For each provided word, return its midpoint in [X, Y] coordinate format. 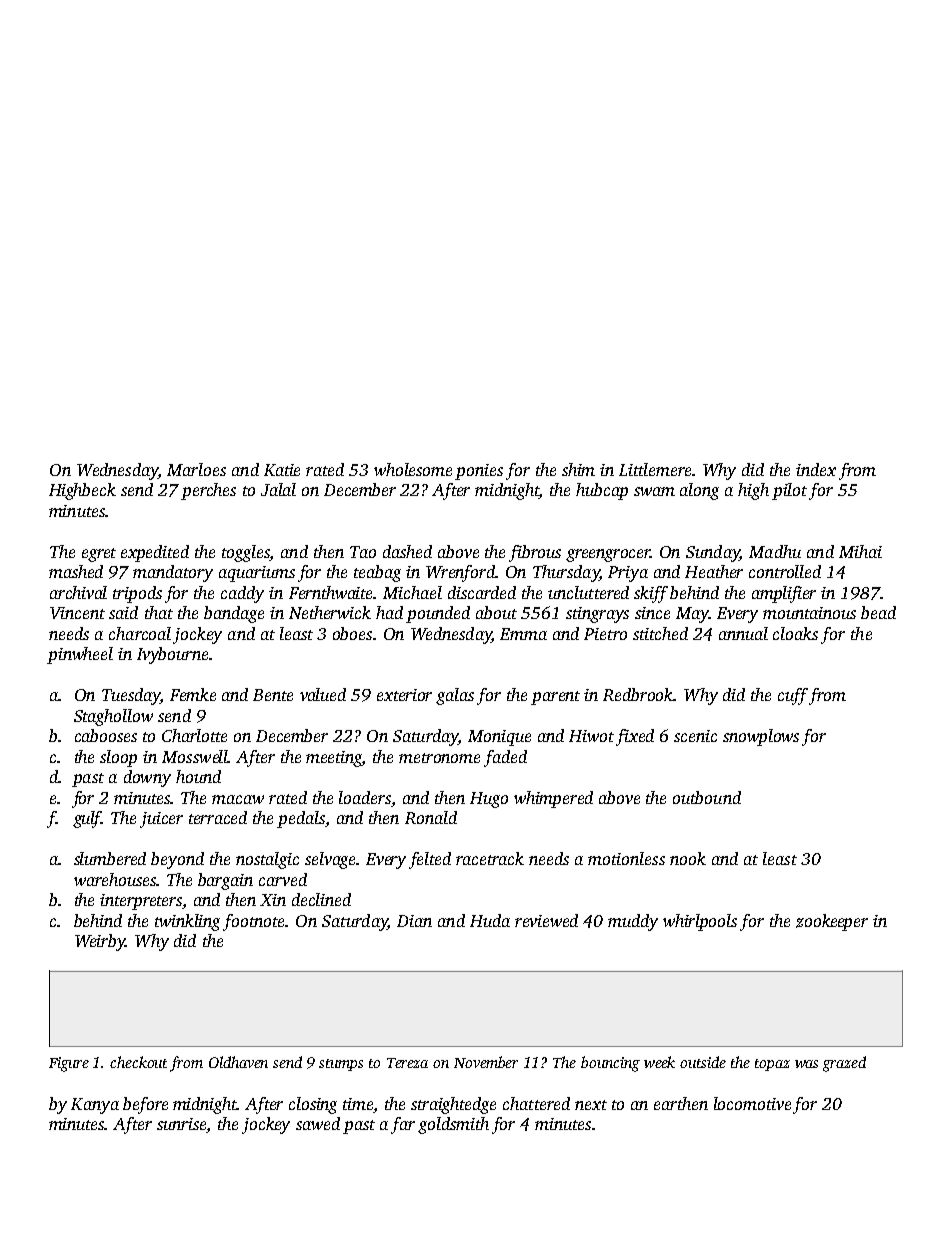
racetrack [490, 858]
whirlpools [700, 922]
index [816, 469]
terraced [218, 817]
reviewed [546, 920]
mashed [76, 571]
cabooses [106, 735]
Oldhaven [238, 1062]
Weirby [100, 942]
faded [505, 758]
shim [578, 469]
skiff [651, 594]
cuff [793, 696]
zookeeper [832, 922]
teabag [377, 573]
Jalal [278, 489]
